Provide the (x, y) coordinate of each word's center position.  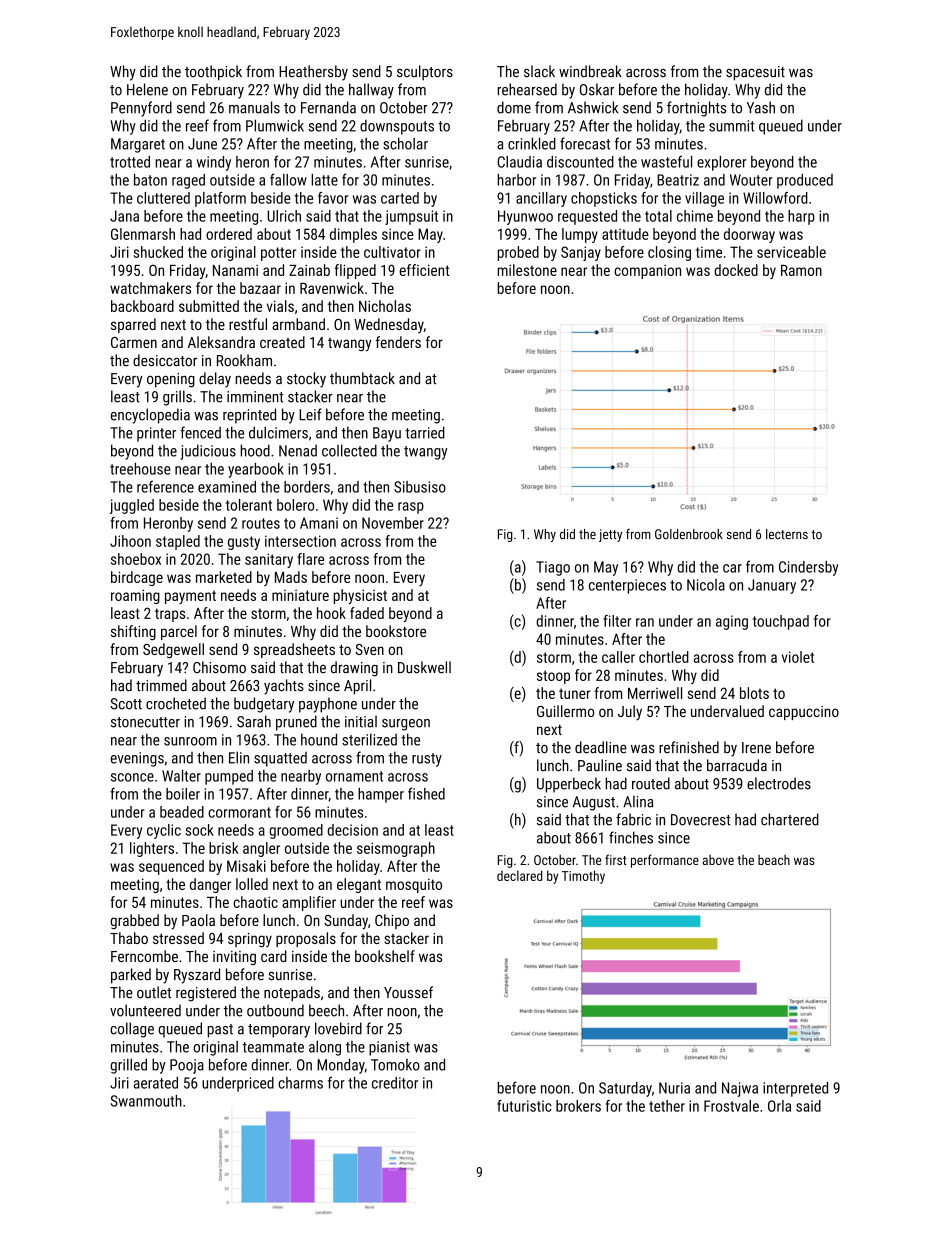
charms (300, 1083)
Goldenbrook (689, 534)
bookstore (396, 631)
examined (227, 487)
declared (519, 875)
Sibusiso (420, 487)
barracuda (737, 765)
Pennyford (141, 109)
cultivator (392, 252)
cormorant (239, 812)
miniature (300, 595)
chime (695, 216)
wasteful (666, 161)
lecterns (787, 534)
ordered (229, 234)
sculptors (425, 72)
